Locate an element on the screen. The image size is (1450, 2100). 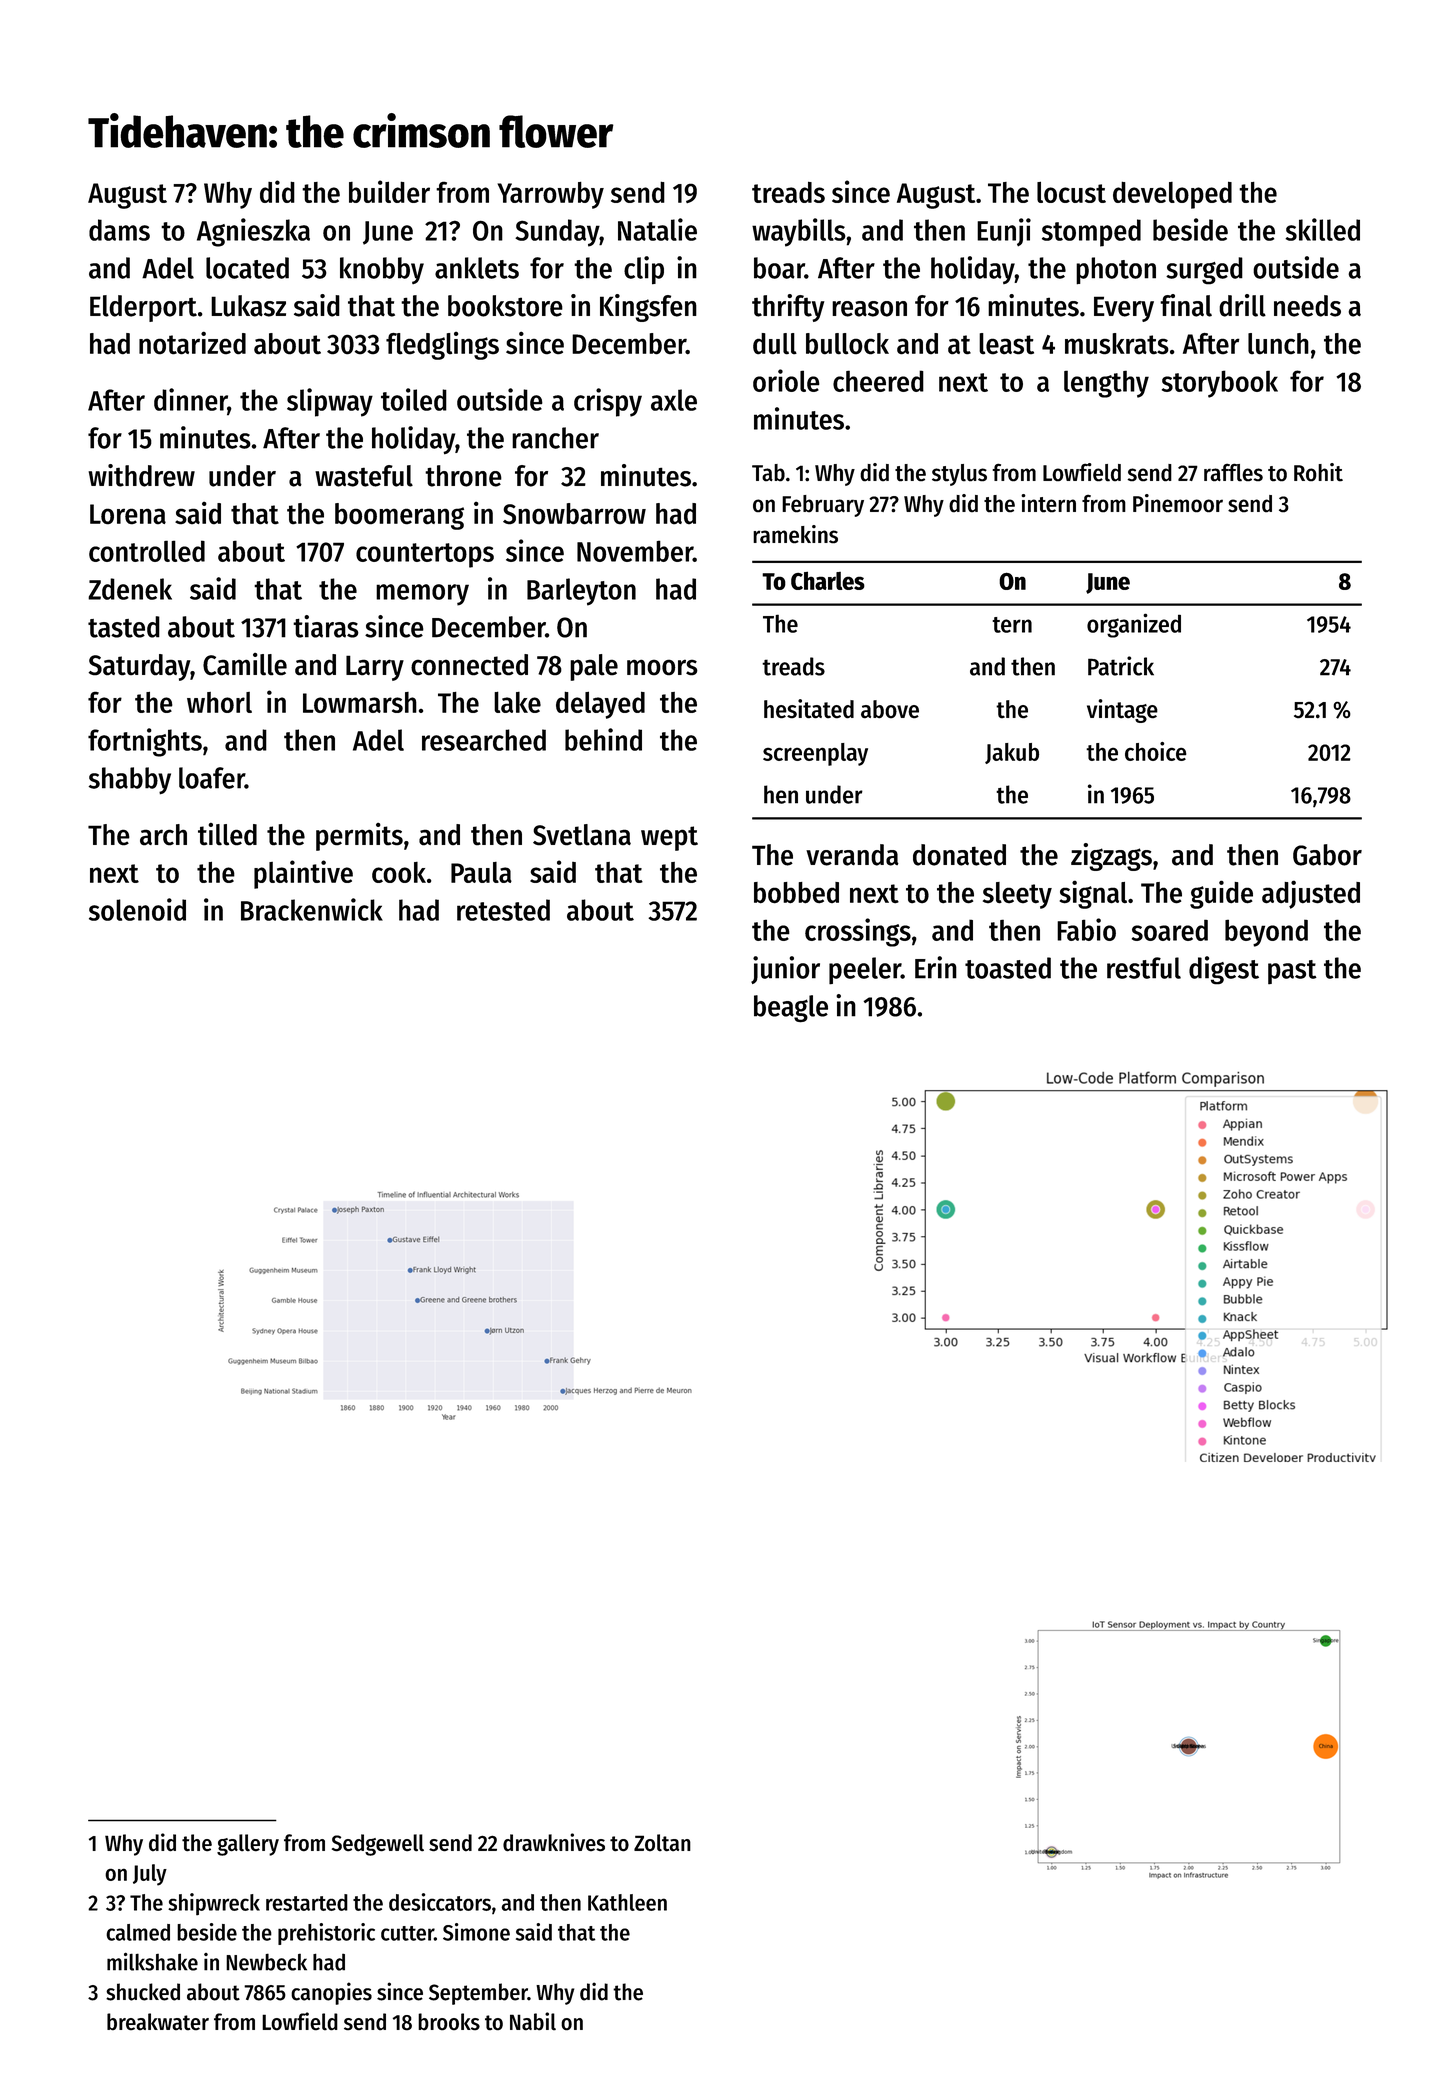
Yarrowby is located at coordinates (551, 195).
